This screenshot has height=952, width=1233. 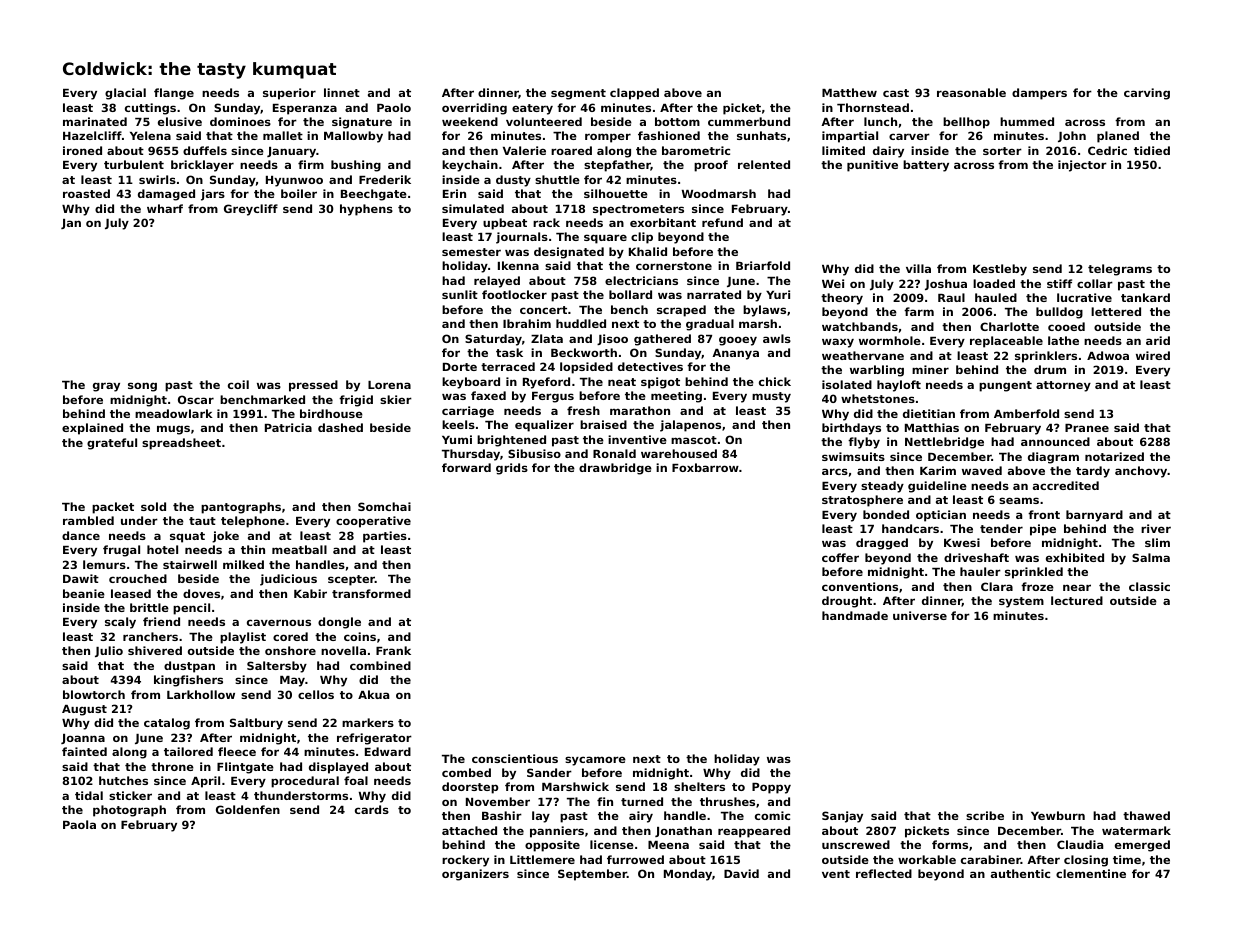 What do you see at coordinates (248, 809) in the screenshot?
I see `Goldenfen` at bounding box center [248, 809].
